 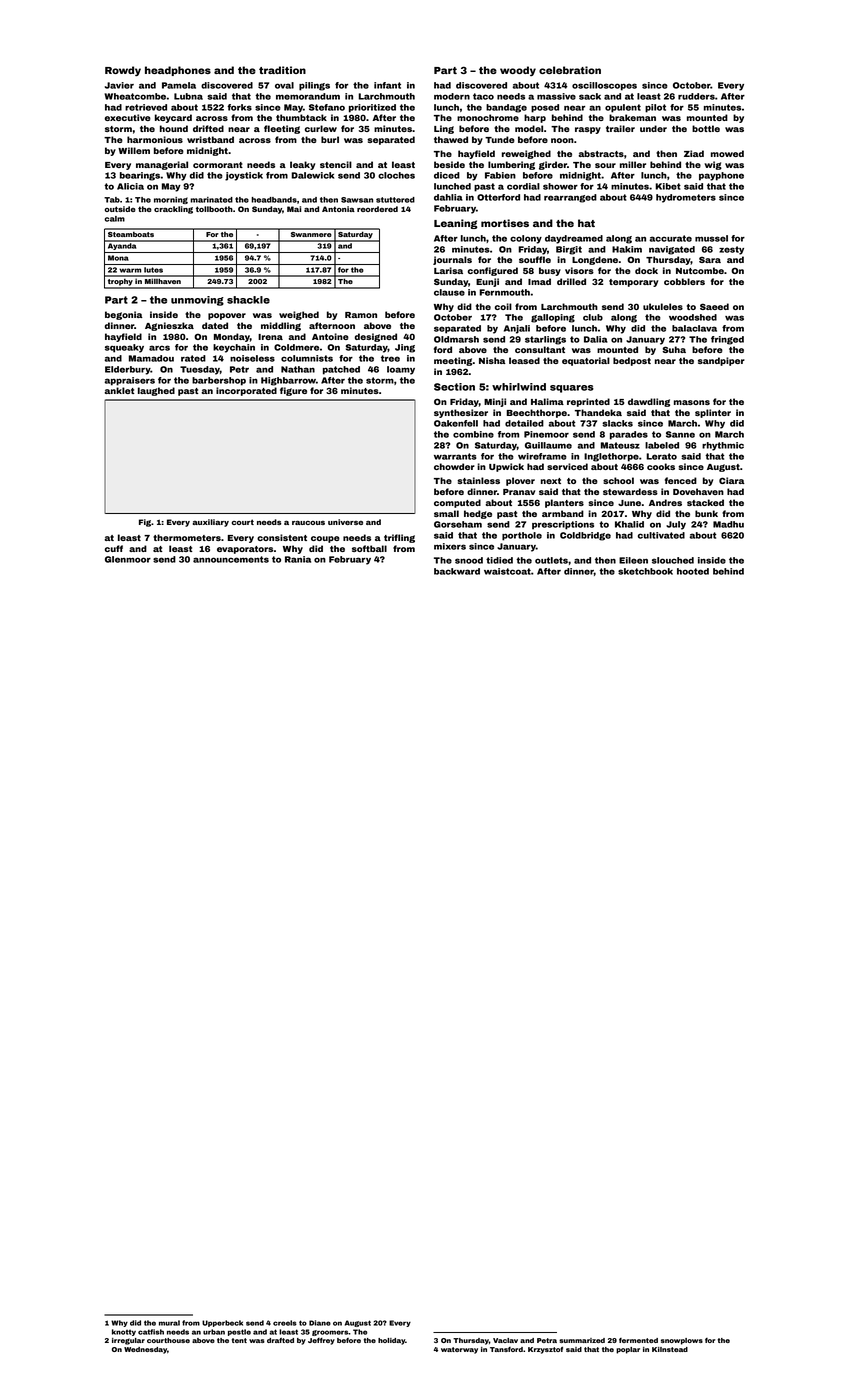 I want to click on summarized, so click(x=582, y=1340).
